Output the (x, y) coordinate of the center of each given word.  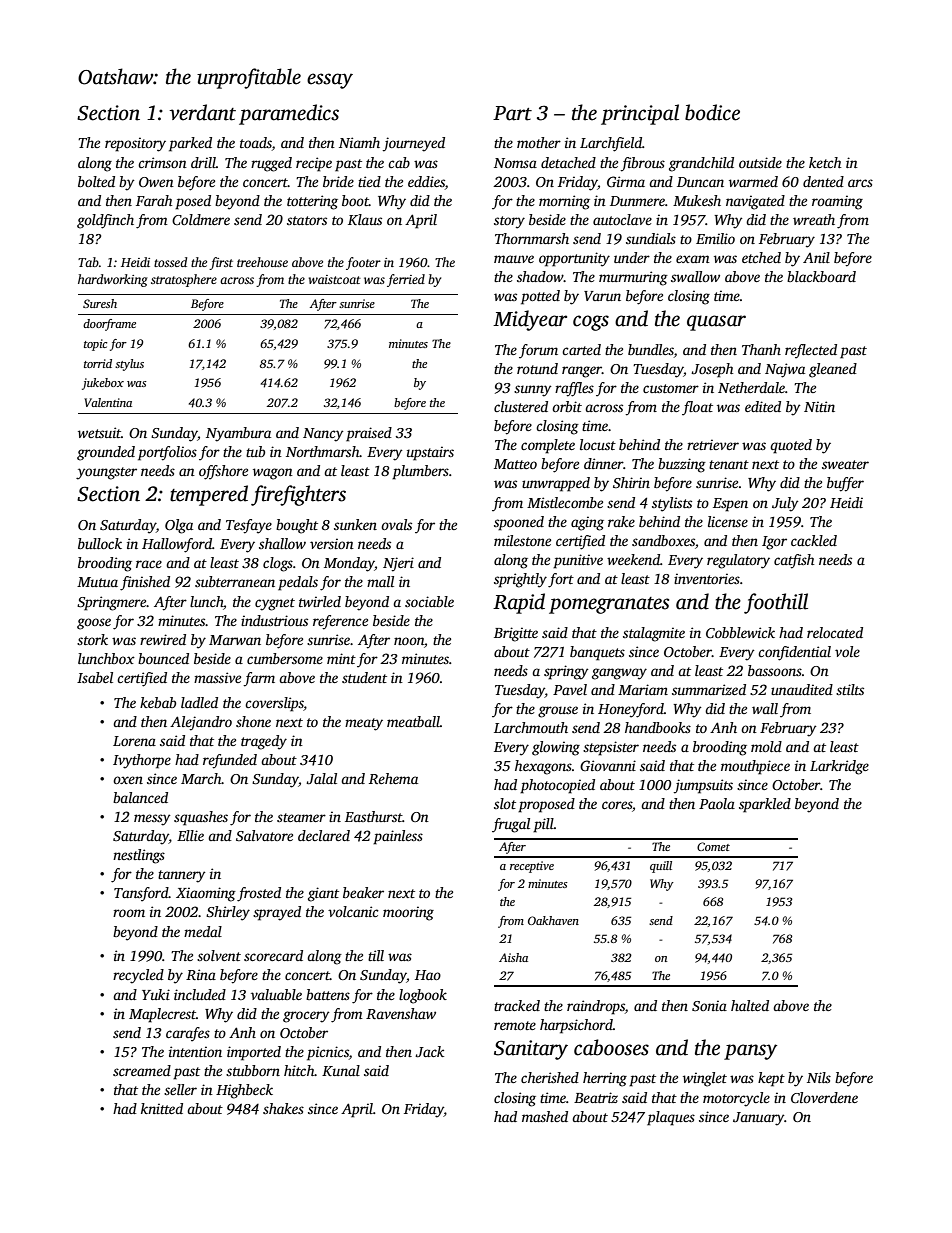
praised (369, 434)
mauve (514, 259)
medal (203, 931)
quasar (716, 323)
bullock (100, 543)
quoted (791, 446)
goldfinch (105, 221)
